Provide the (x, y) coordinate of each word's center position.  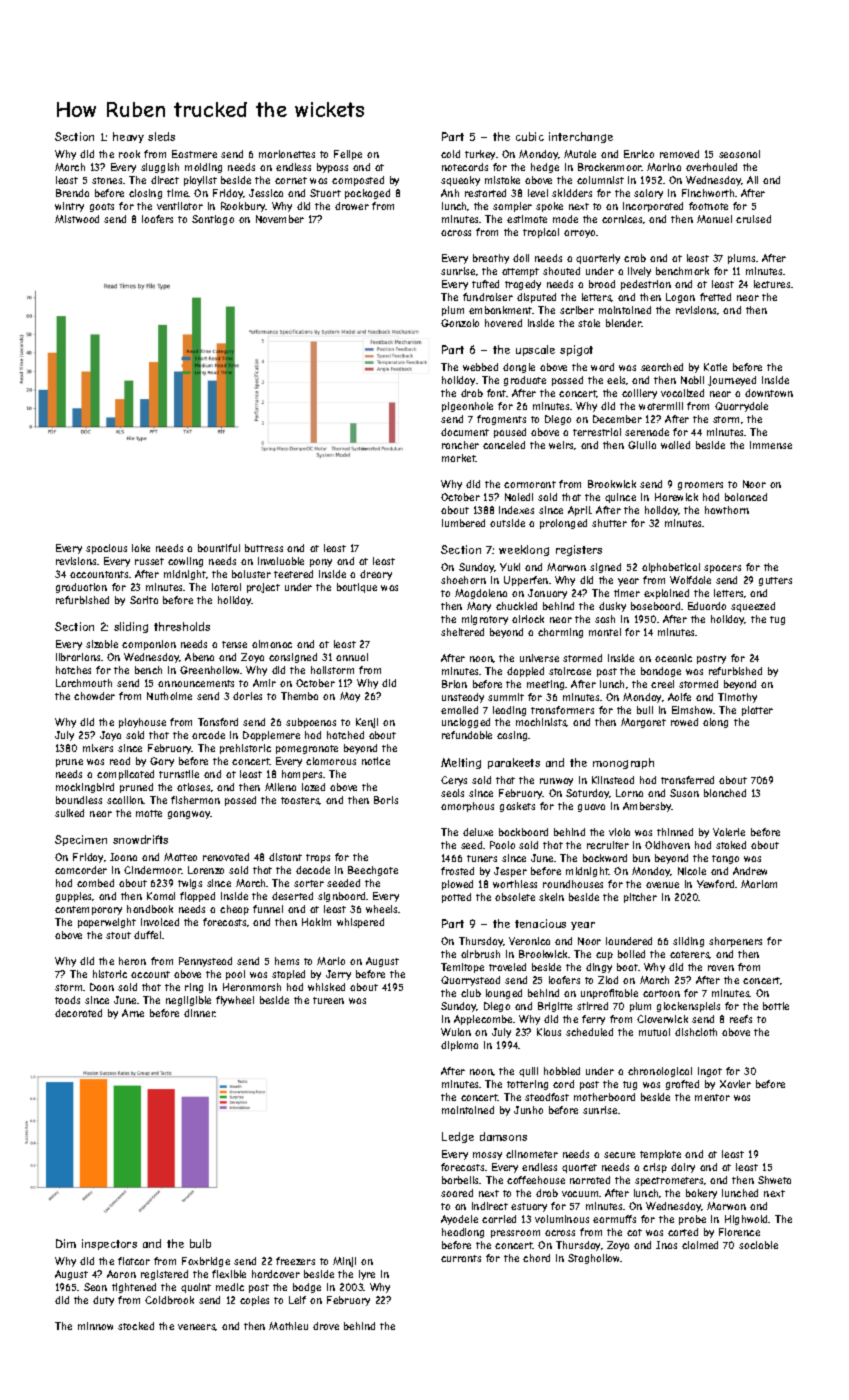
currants (461, 1258)
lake (141, 548)
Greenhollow (210, 670)
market (459, 458)
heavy (128, 137)
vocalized (682, 393)
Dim (66, 1243)
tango (725, 859)
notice (376, 761)
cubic (530, 136)
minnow (95, 1326)
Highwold (747, 1220)
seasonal (739, 154)
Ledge (458, 1137)
